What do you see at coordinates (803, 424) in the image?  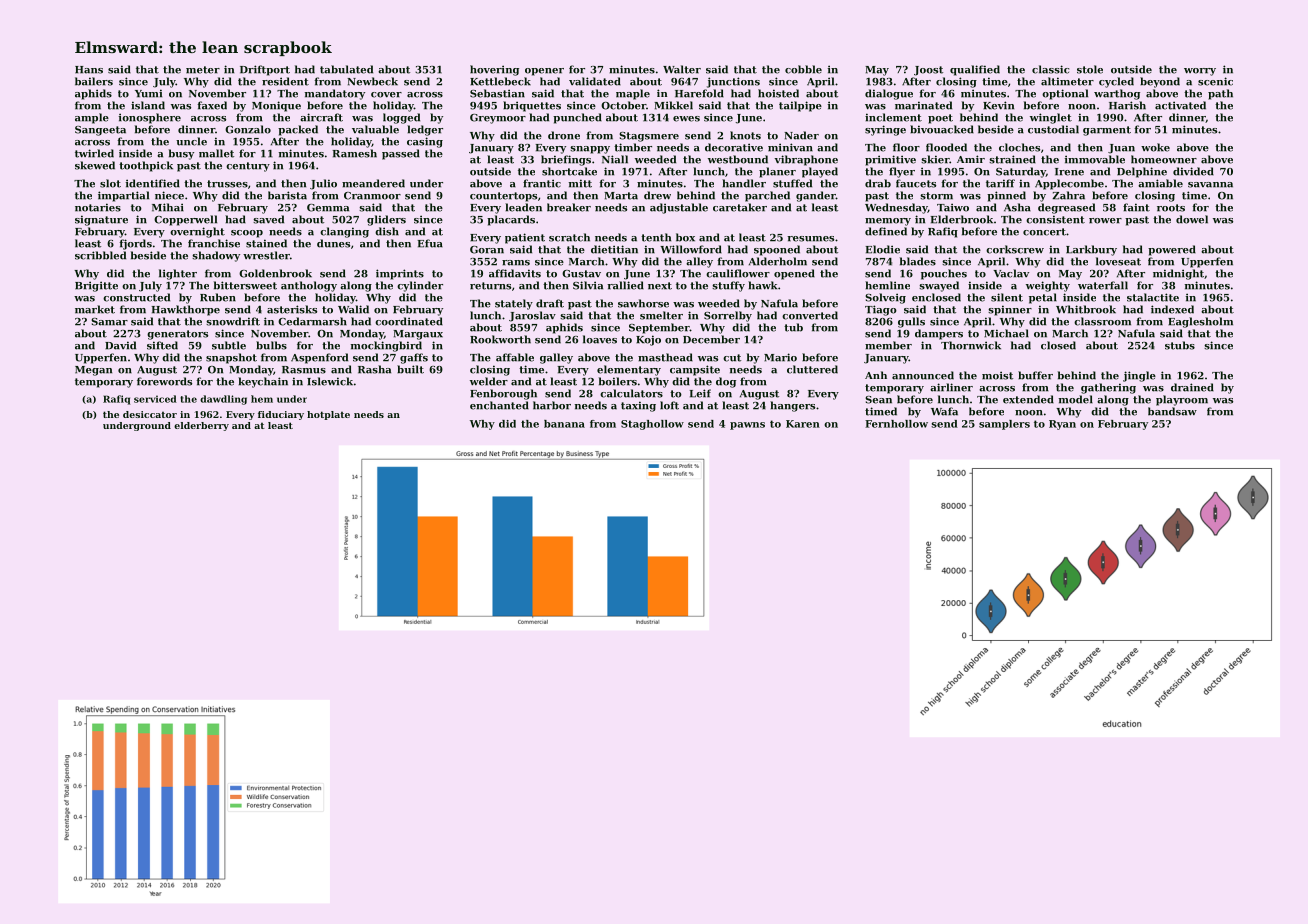 I see `Karen` at bounding box center [803, 424].
